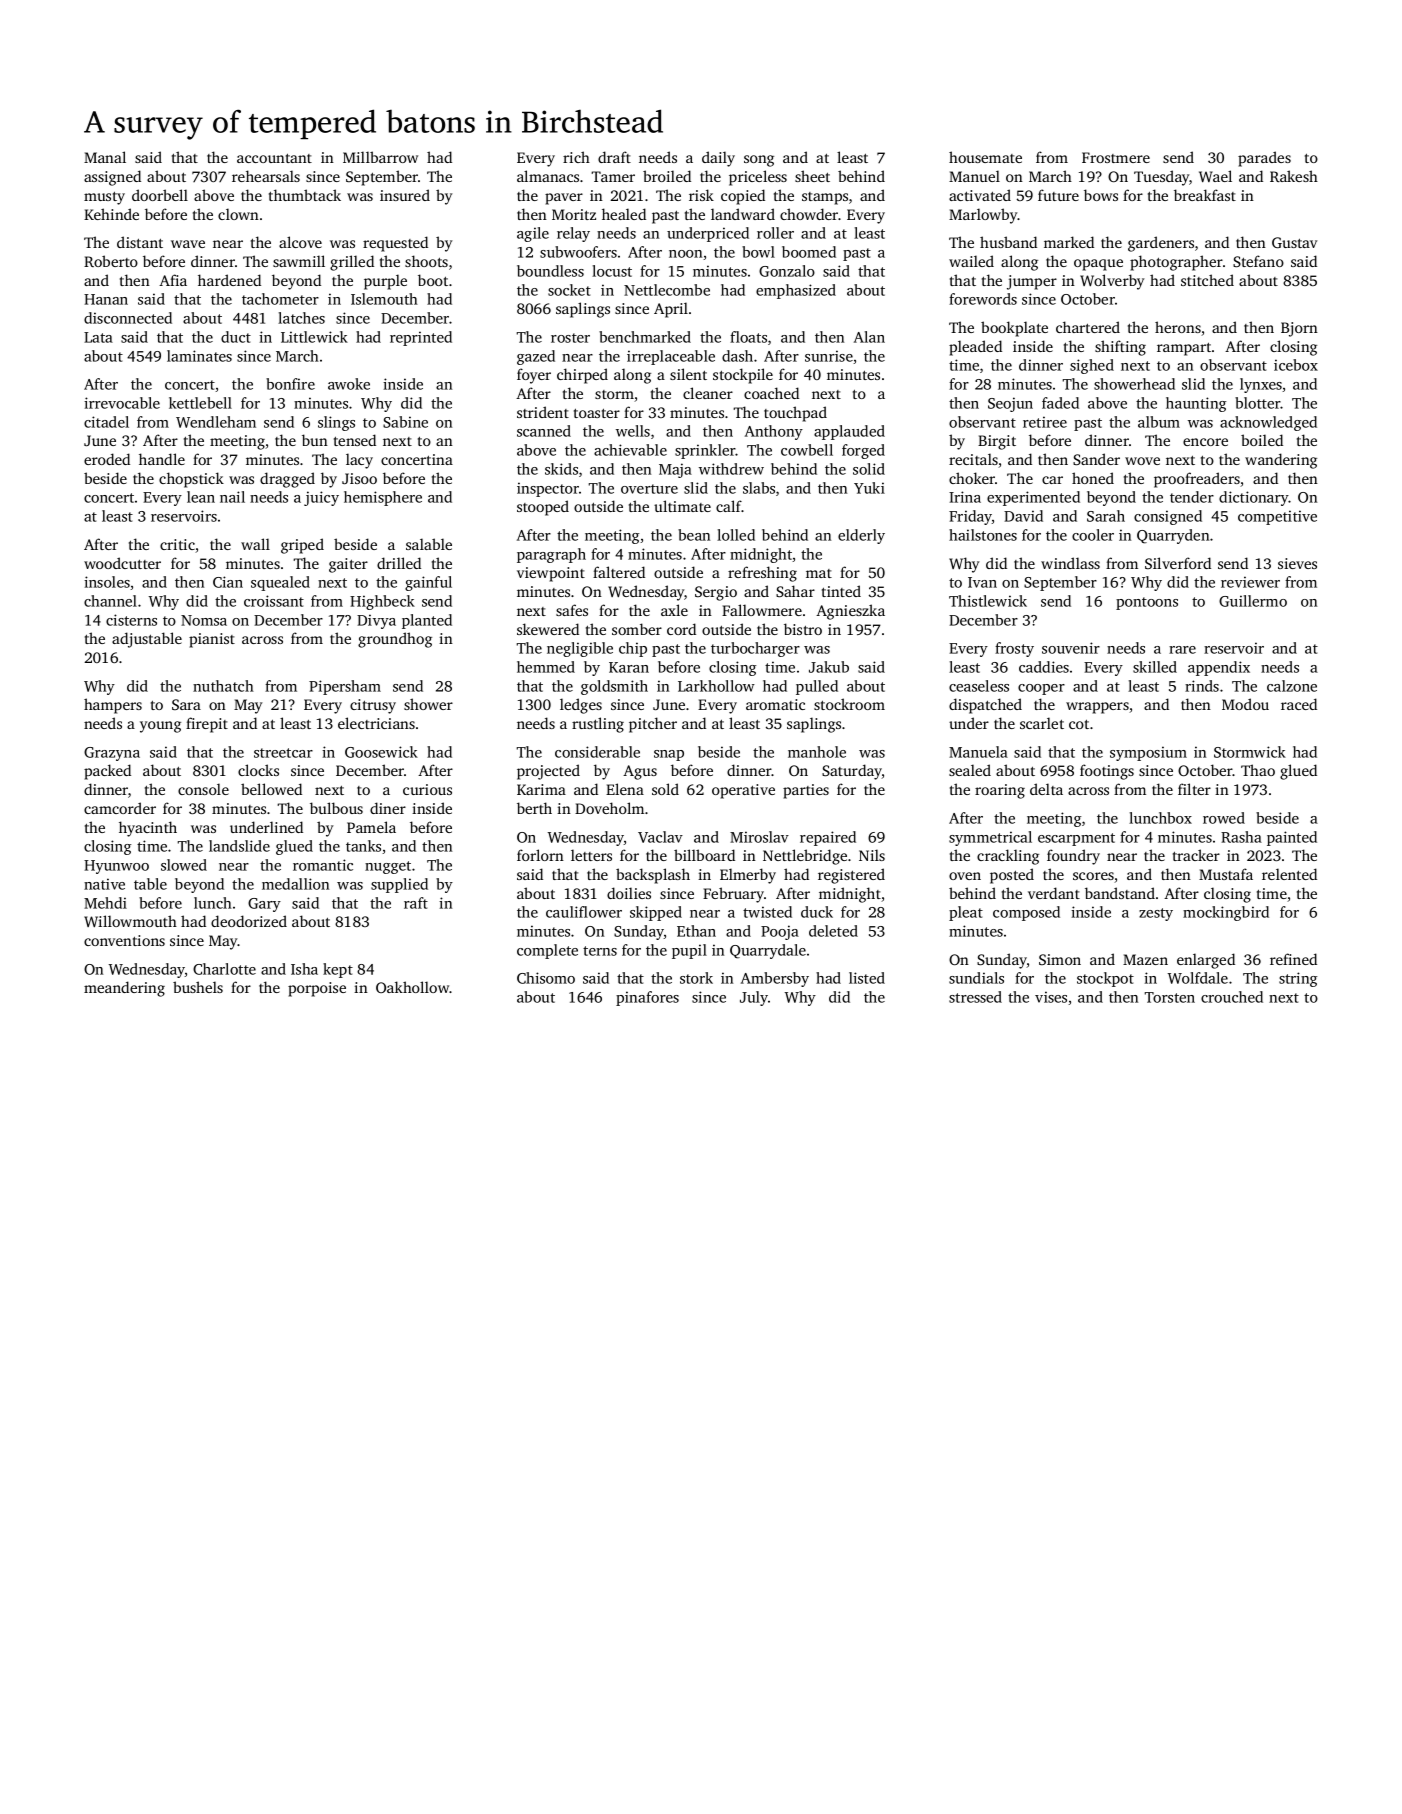  I want to click on strident, so click(543, 412).
